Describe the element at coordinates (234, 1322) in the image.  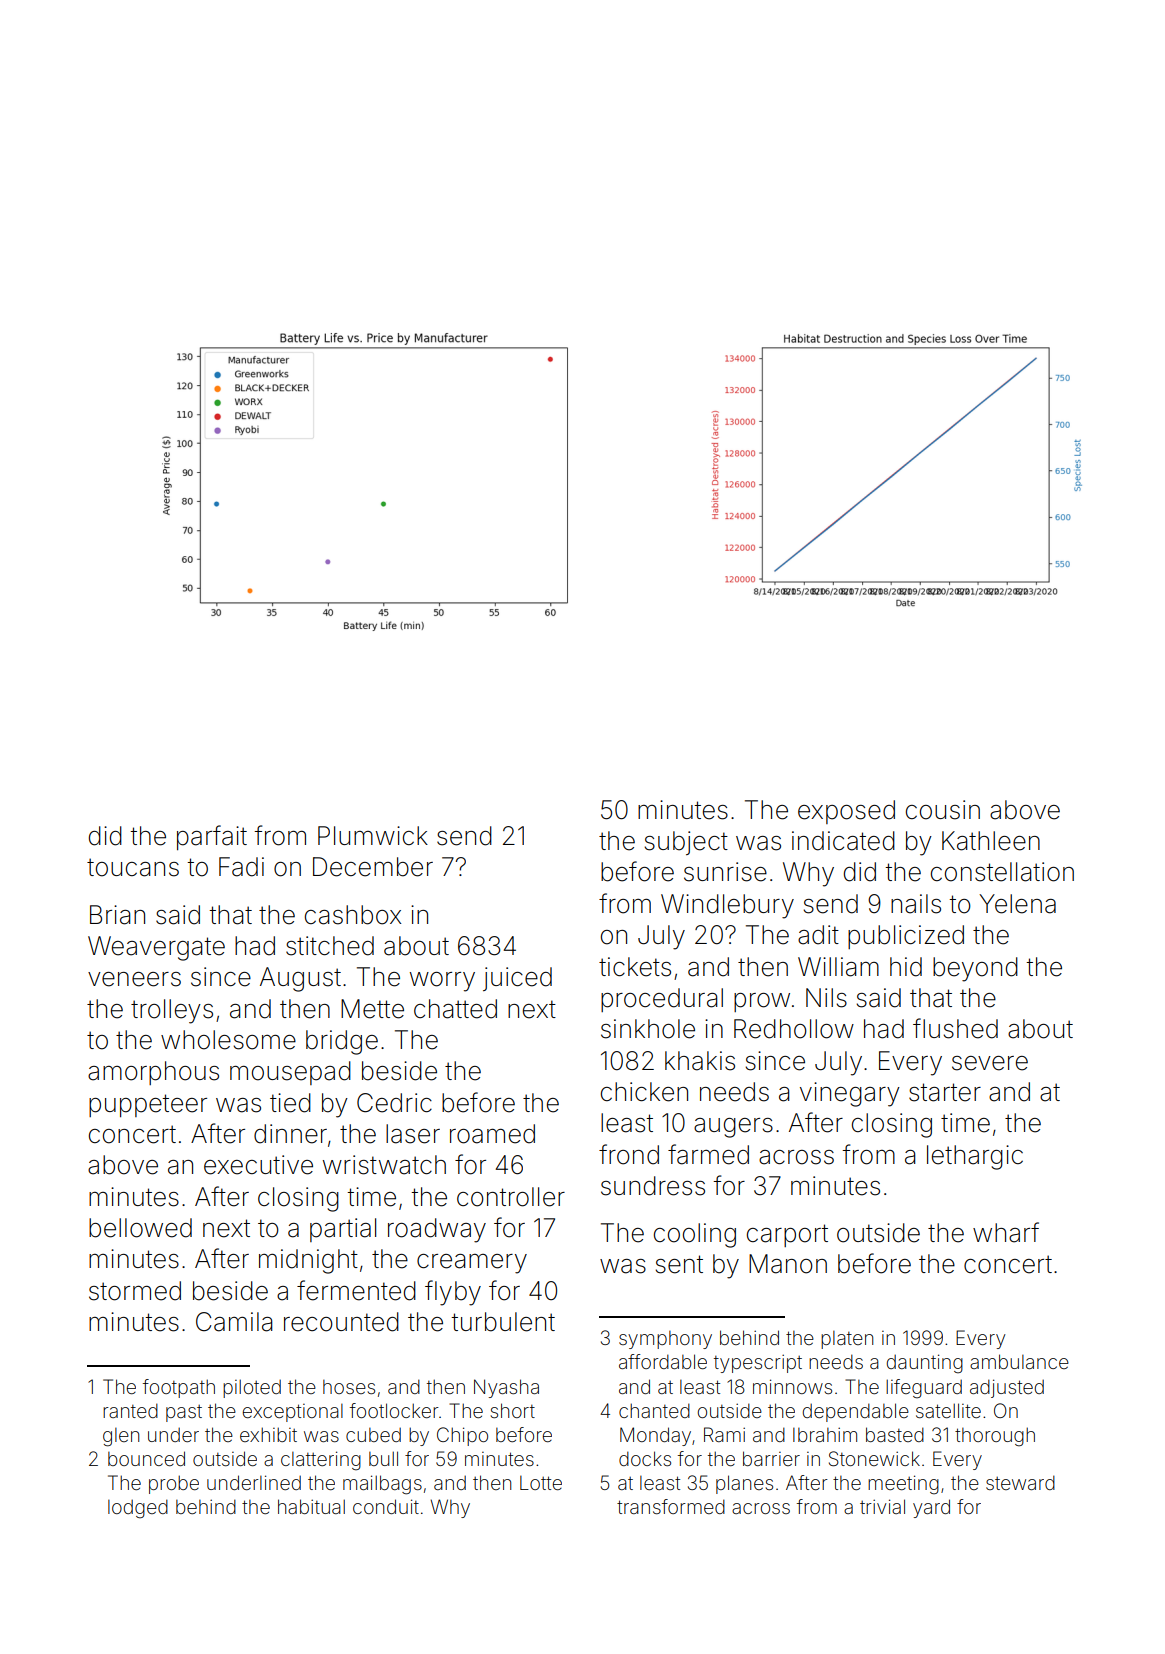
I see `Camila` at that location.
